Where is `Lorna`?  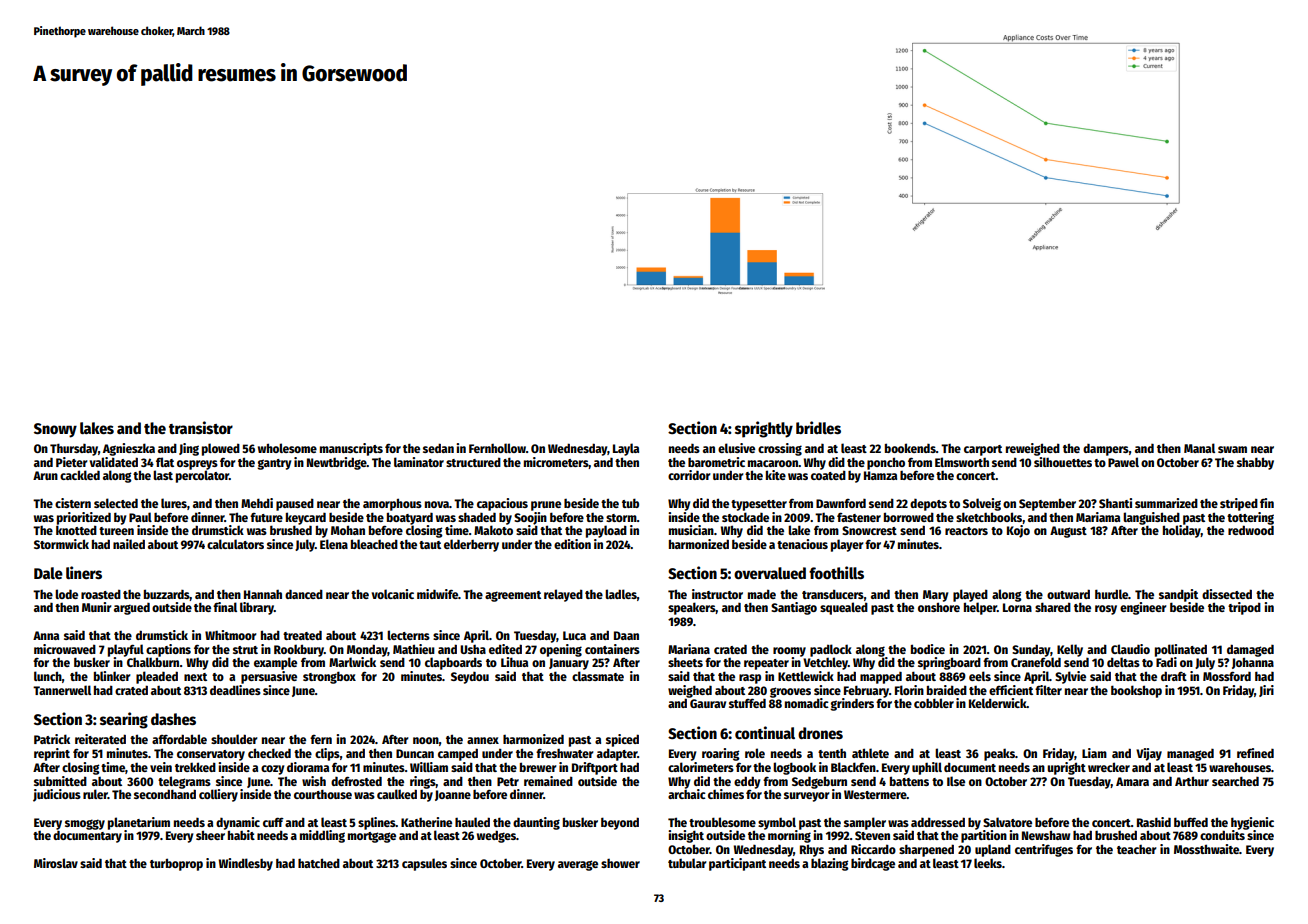 Lorna is located at coordinates (1017, 607).
